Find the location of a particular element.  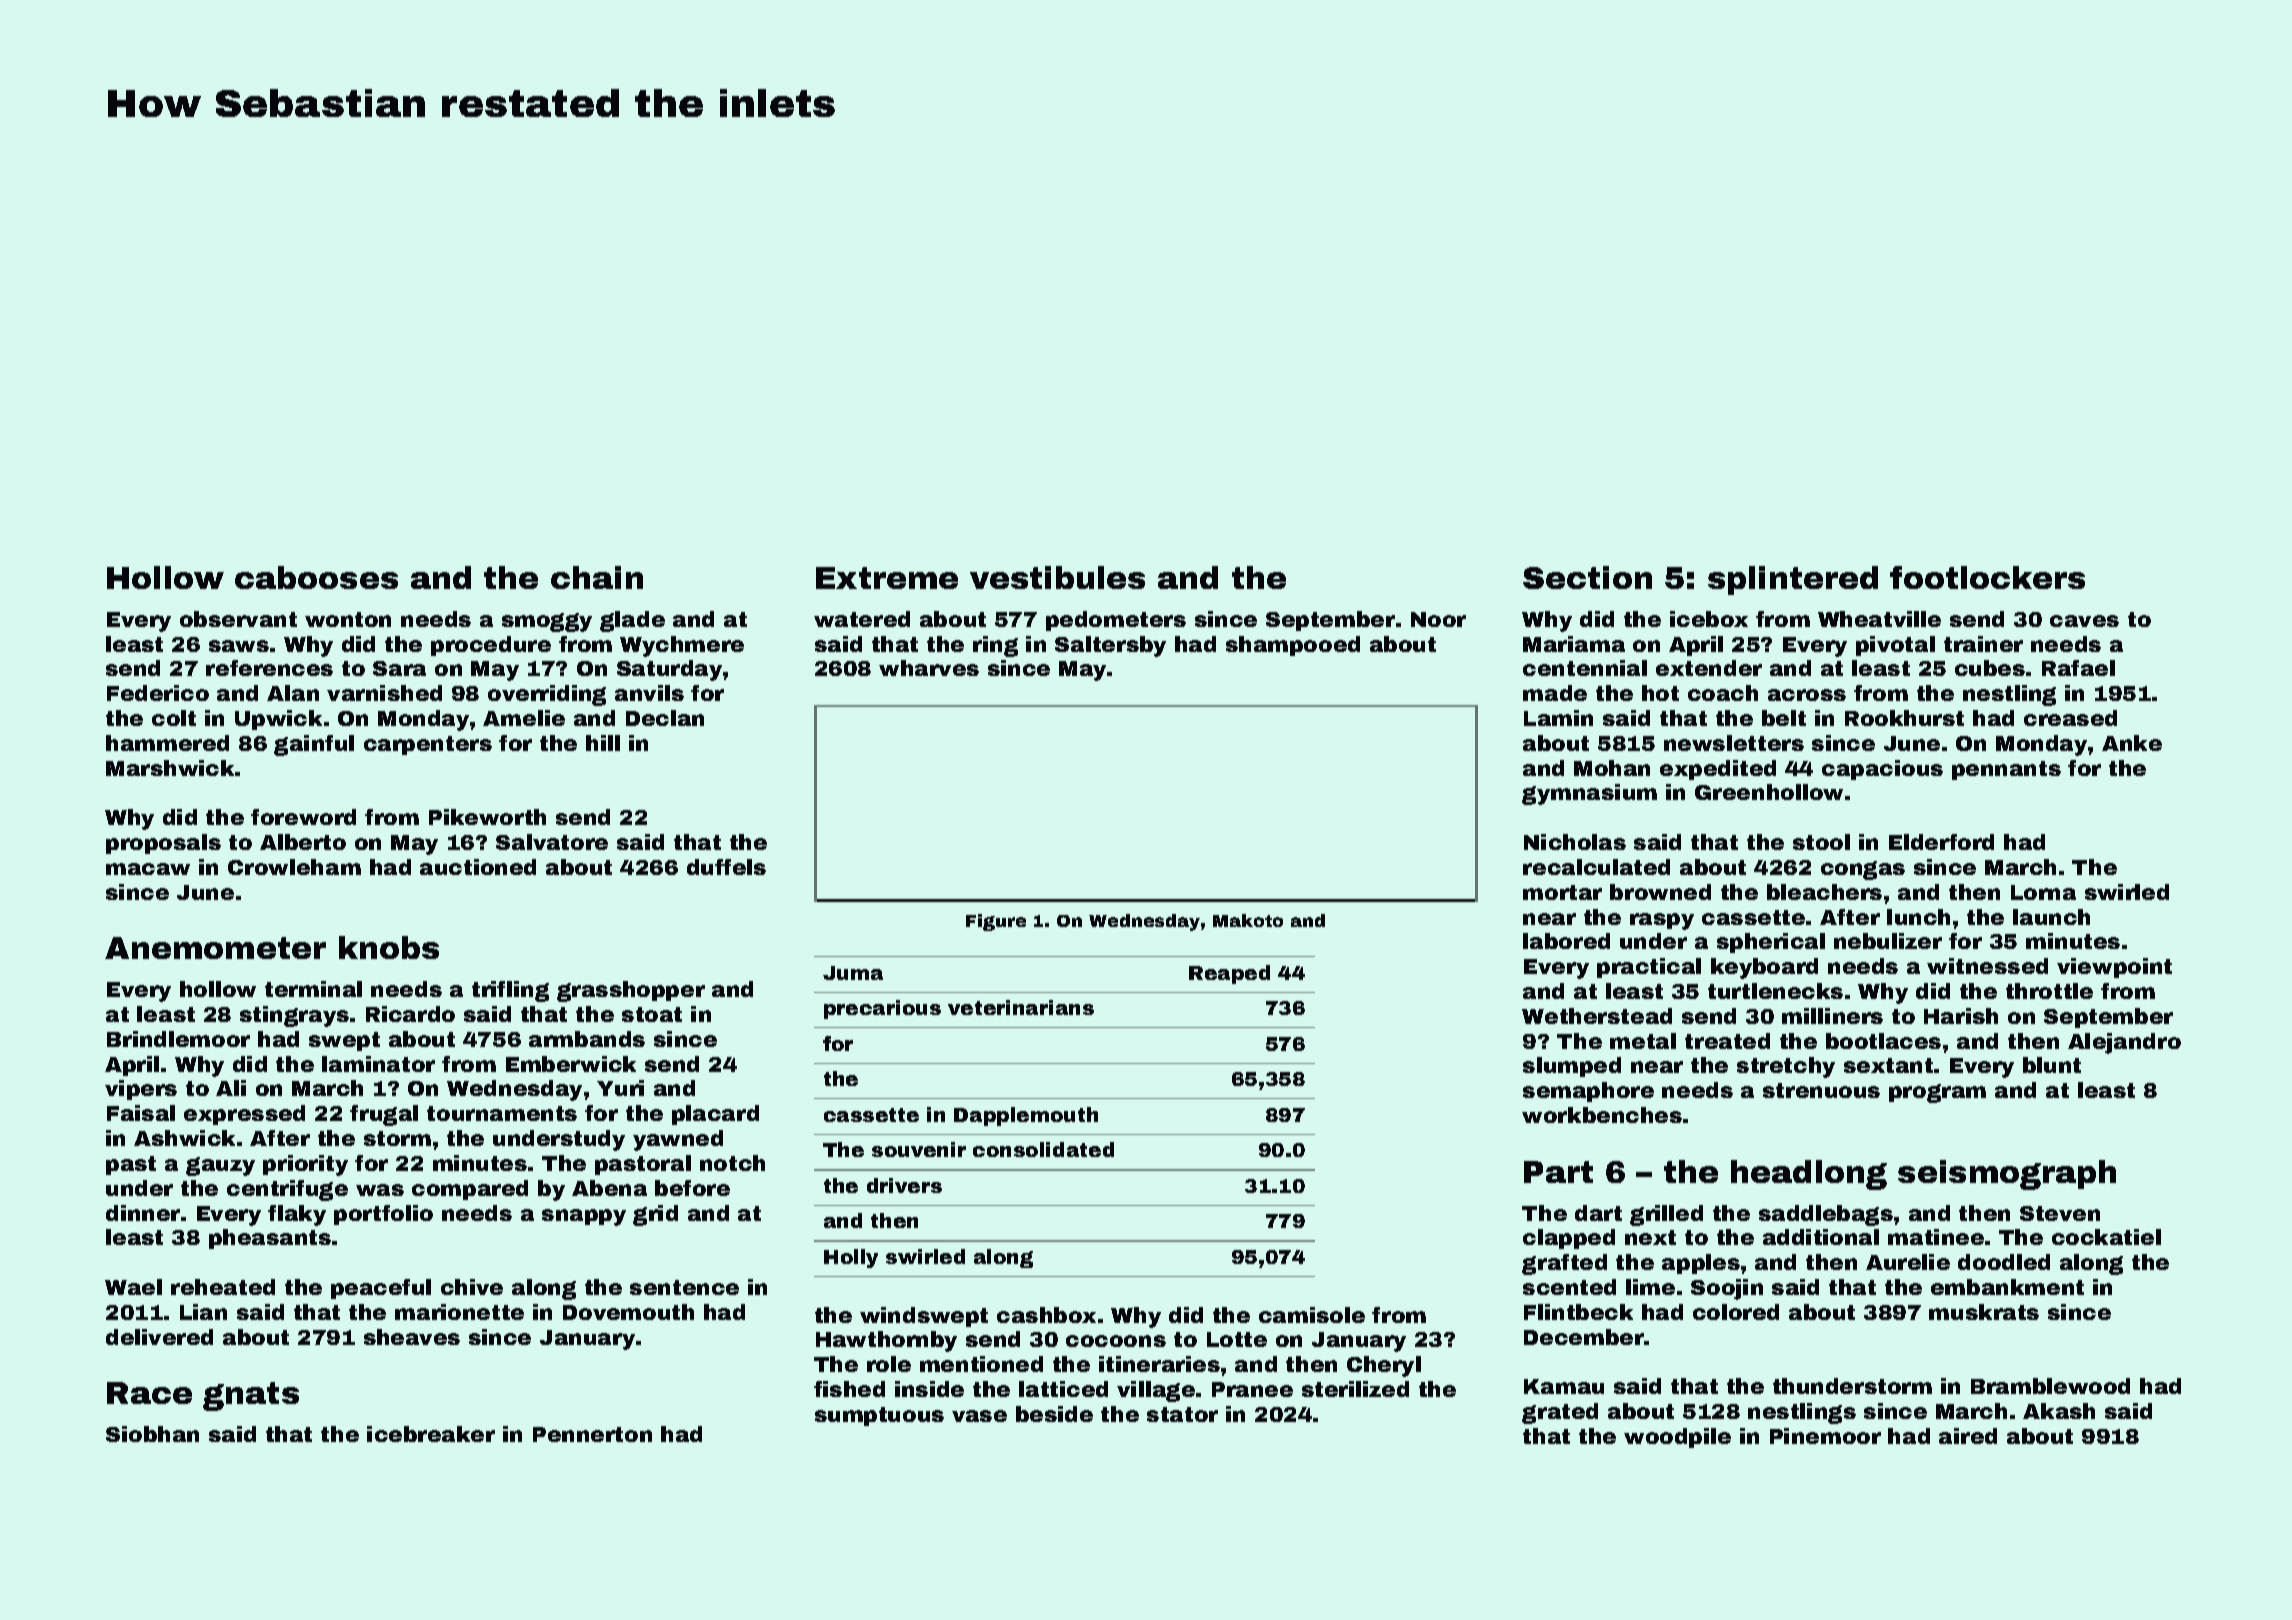

carpenters is located at coordinates (428, 745).
